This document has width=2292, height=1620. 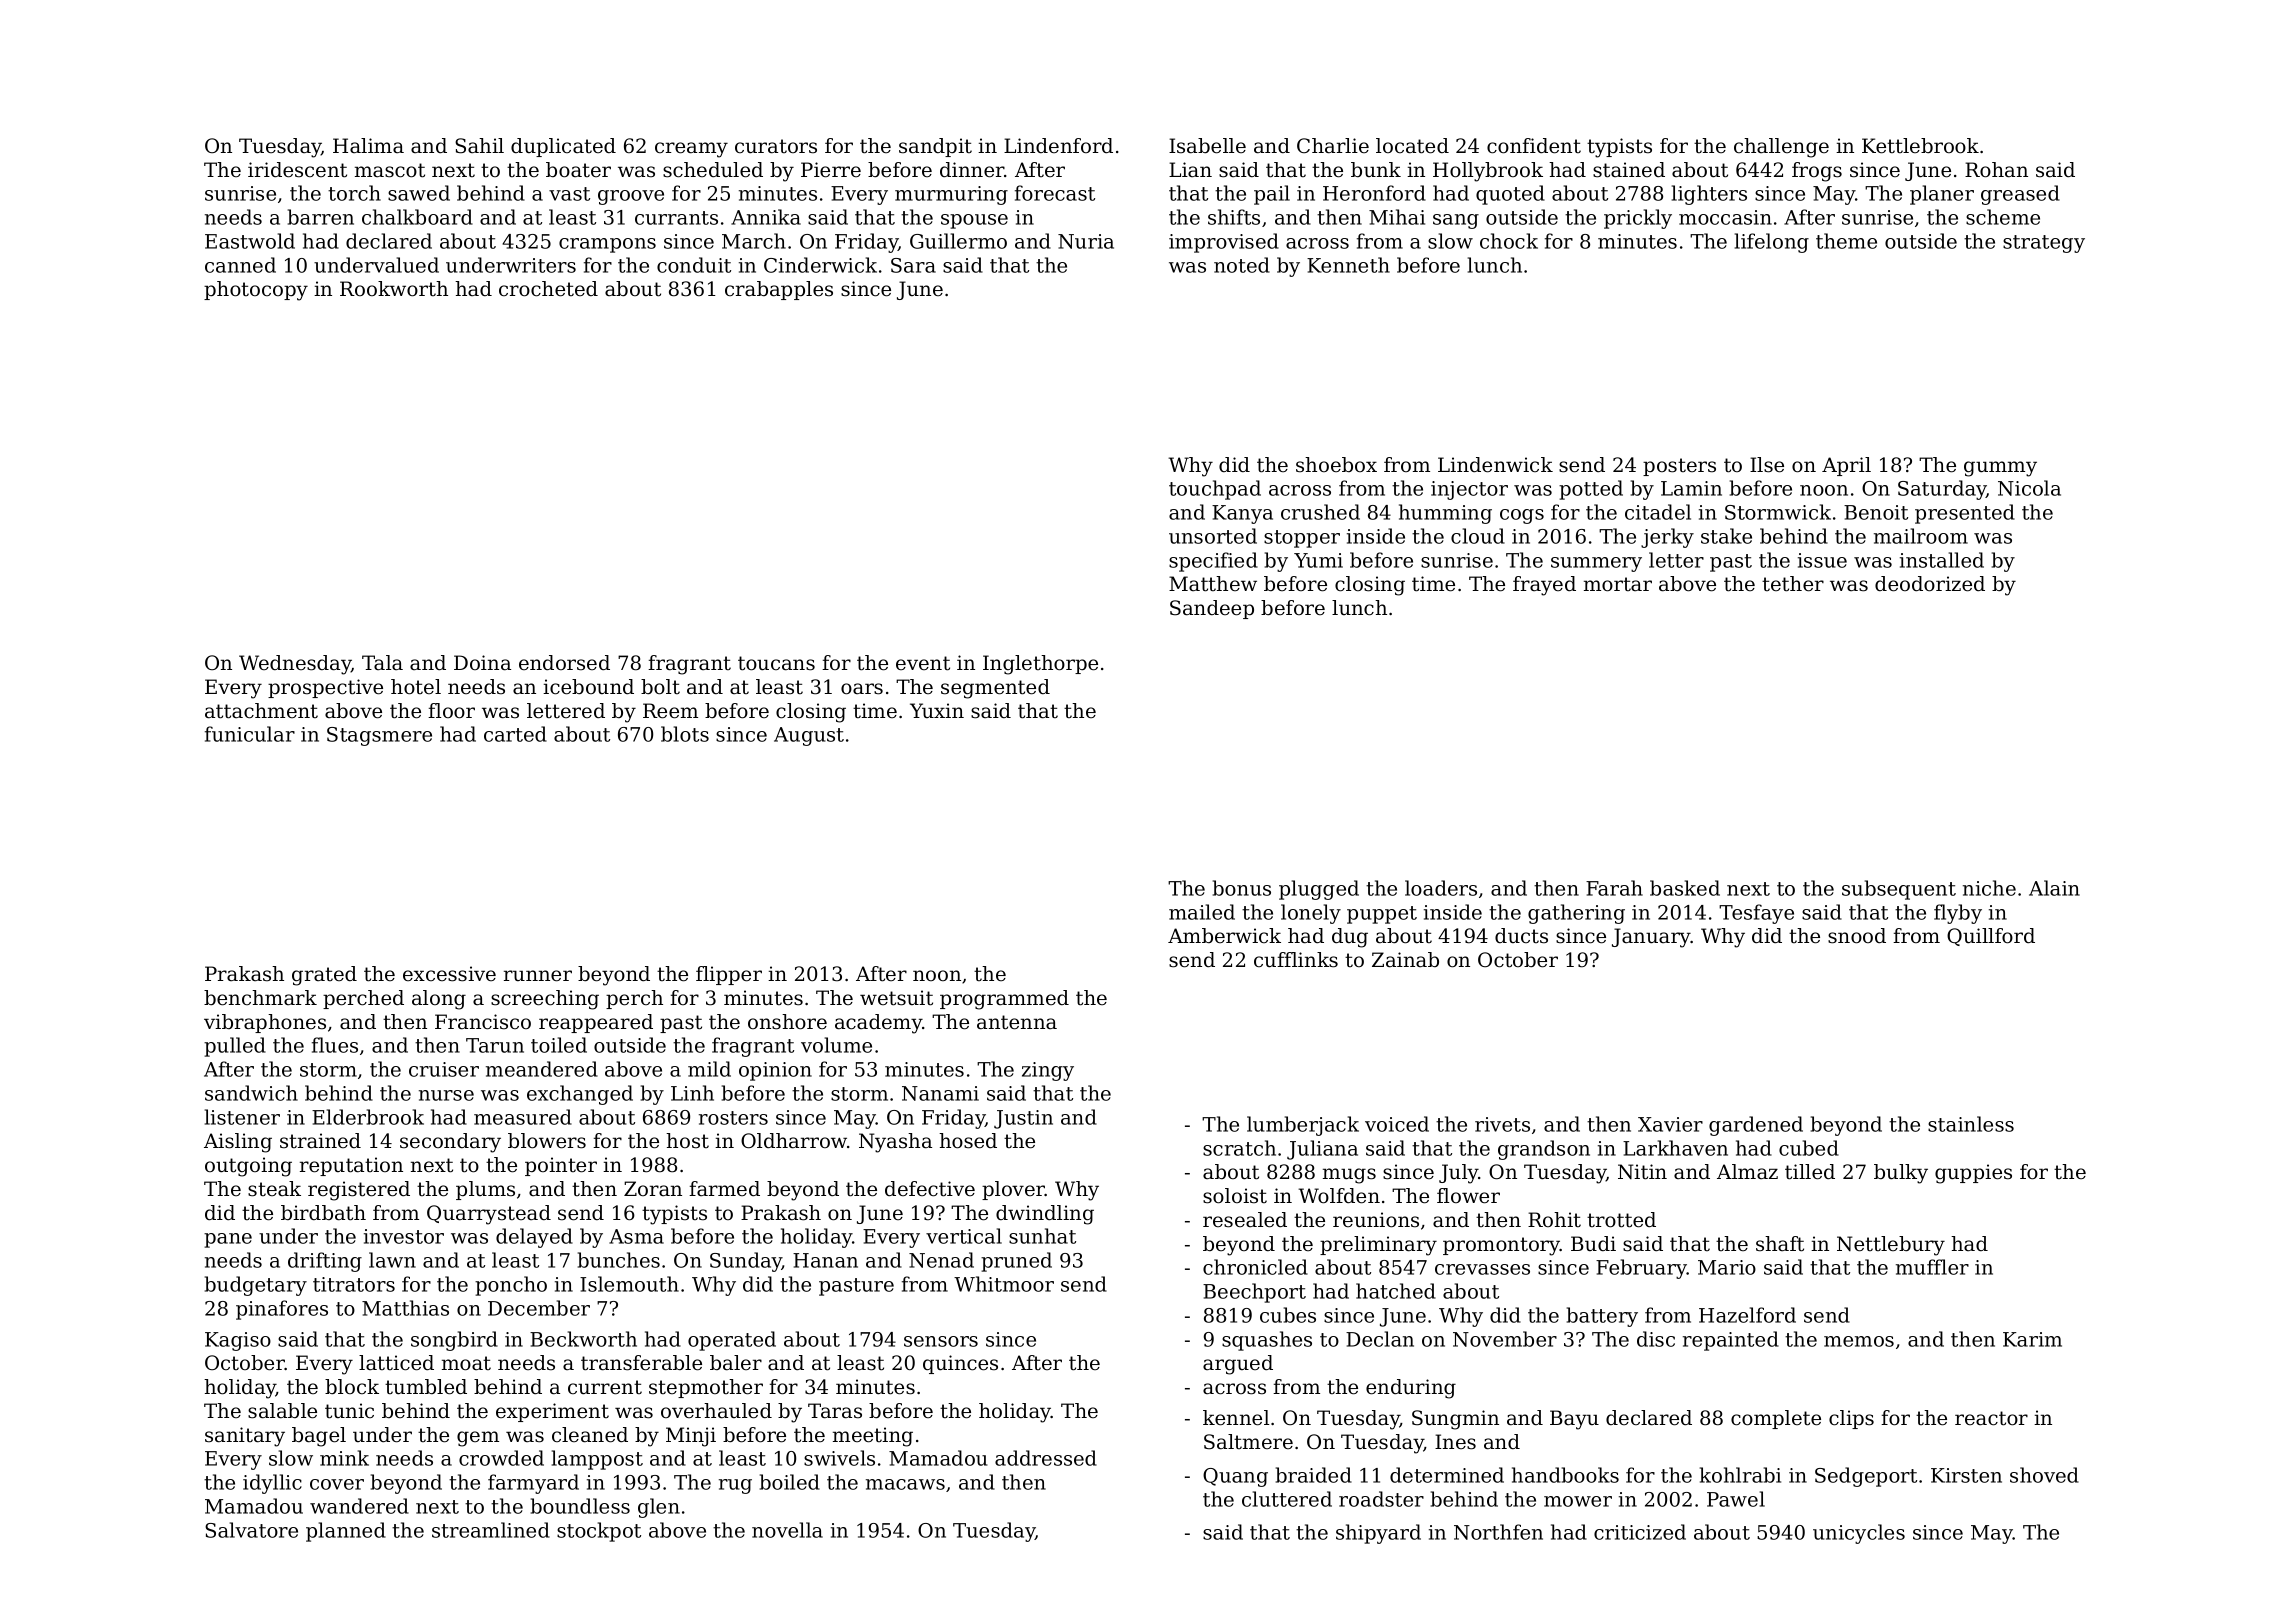 What do you see at coordinates (1932, 1267) in the document?
I see `muffler` at bounding box center [1932, 1267].
